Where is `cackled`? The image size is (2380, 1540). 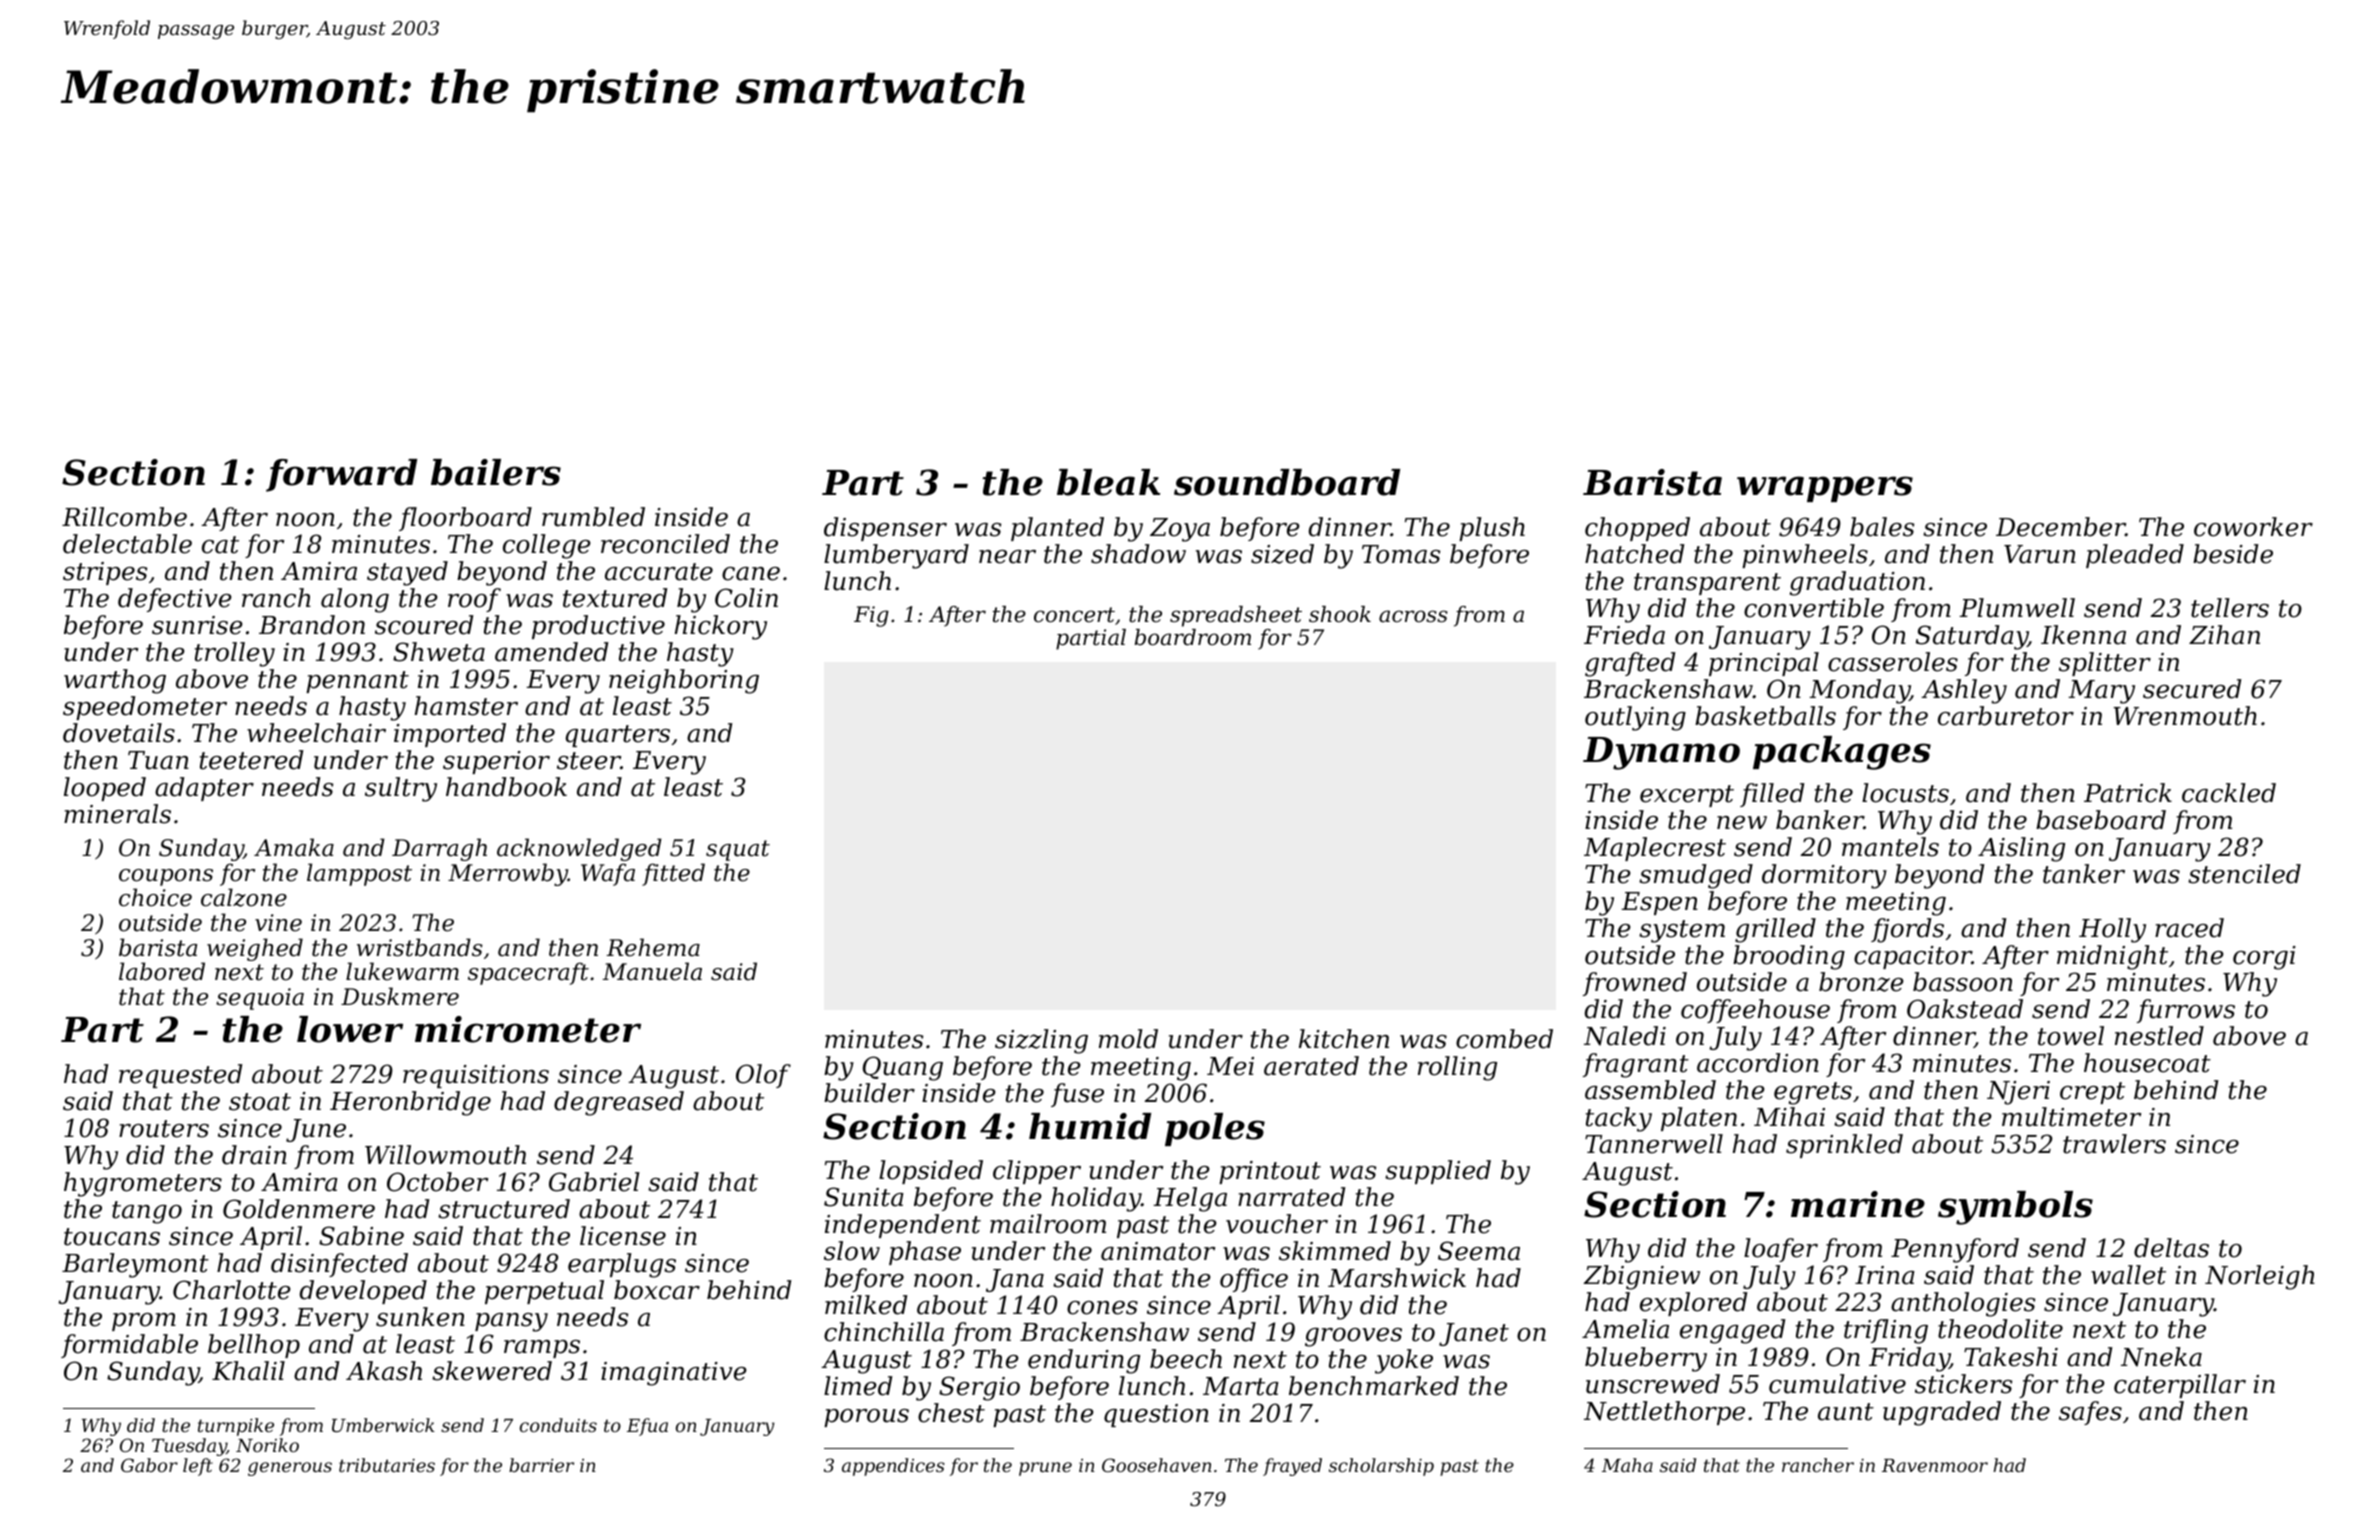
cackled is located at coordinates (2229, 793).
